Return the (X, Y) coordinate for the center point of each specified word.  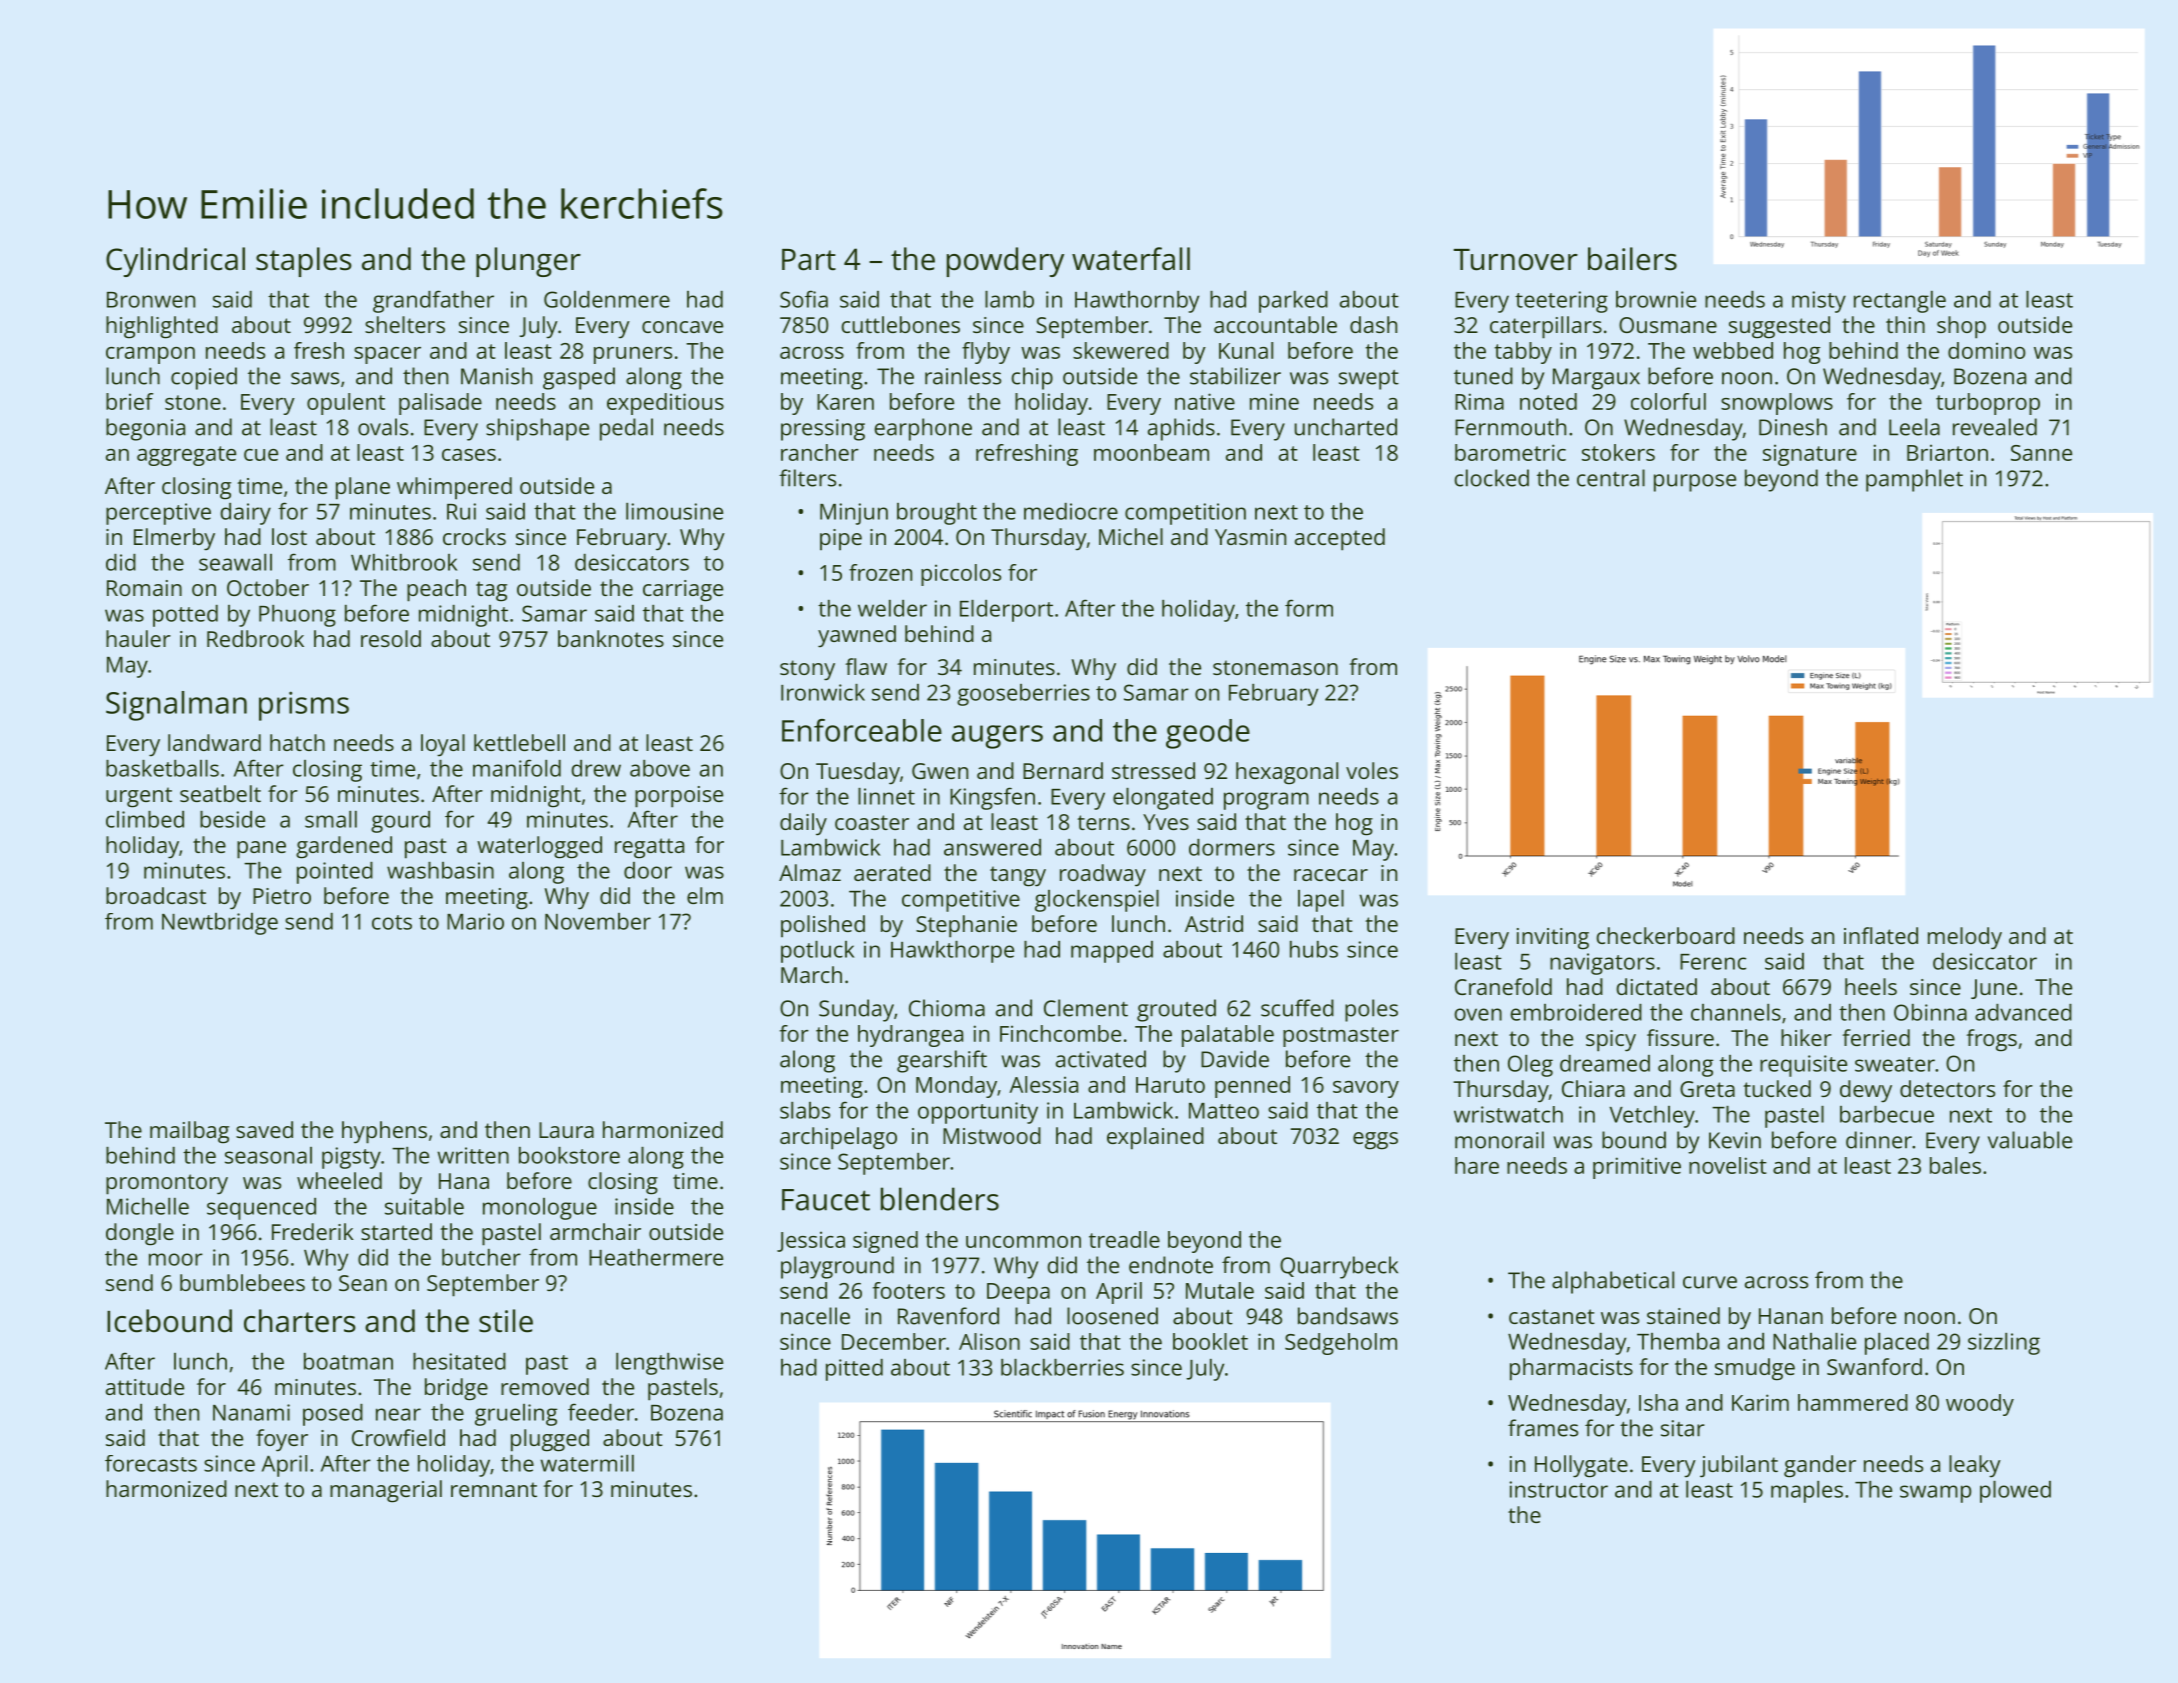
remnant (494, 1489)
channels (1736, 1012)
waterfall (1131, 259)
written (473, 1155)
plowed (2015, 1492)
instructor (1559, 1489)
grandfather (433, 301)
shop (1961, 327)
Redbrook (255, 638)
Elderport (1006, 611)
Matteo (1224, 1111)
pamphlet (1914, 480)
